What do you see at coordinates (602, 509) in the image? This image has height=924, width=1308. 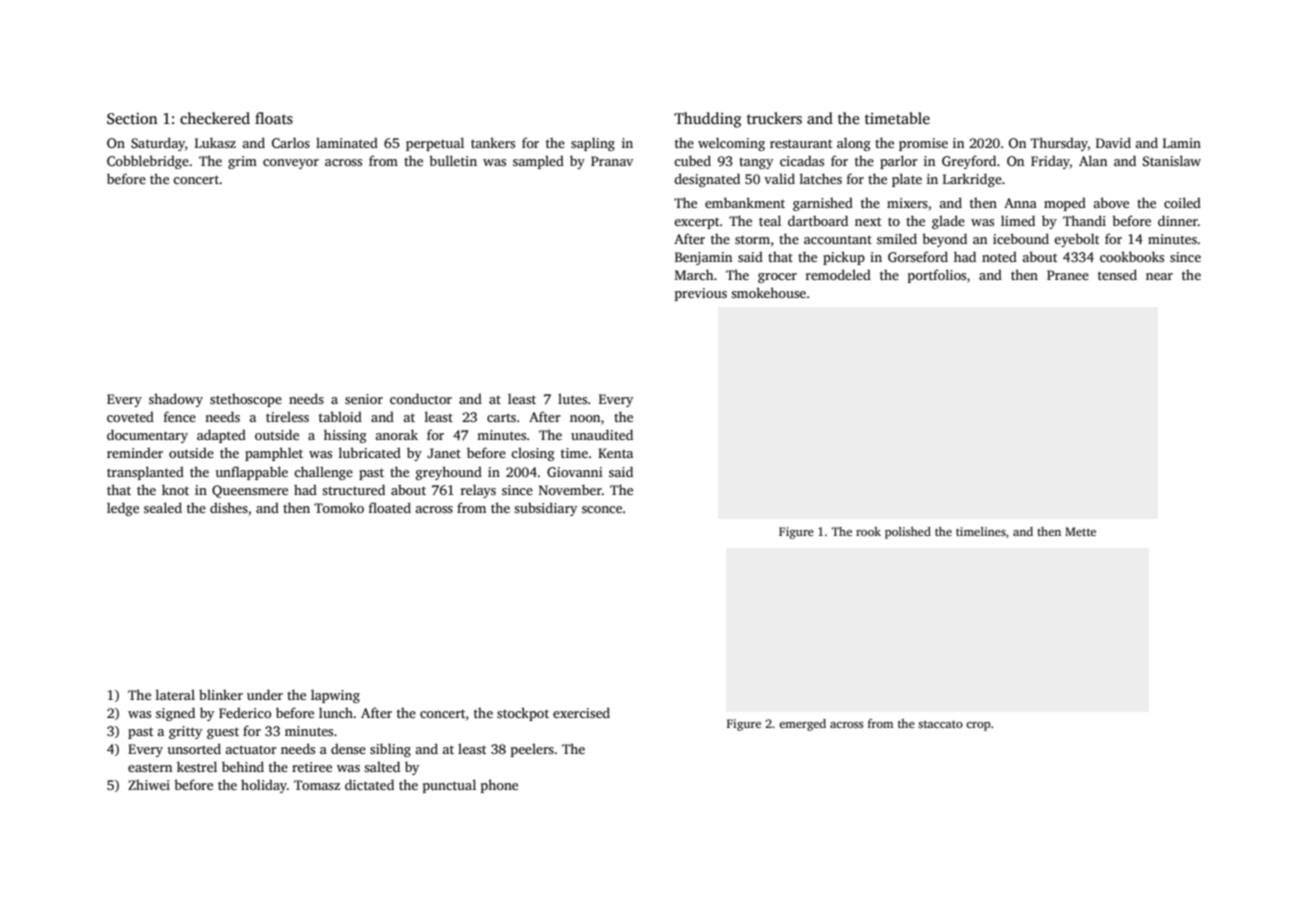 I see `sconce` at bounding box center [602, 509].
